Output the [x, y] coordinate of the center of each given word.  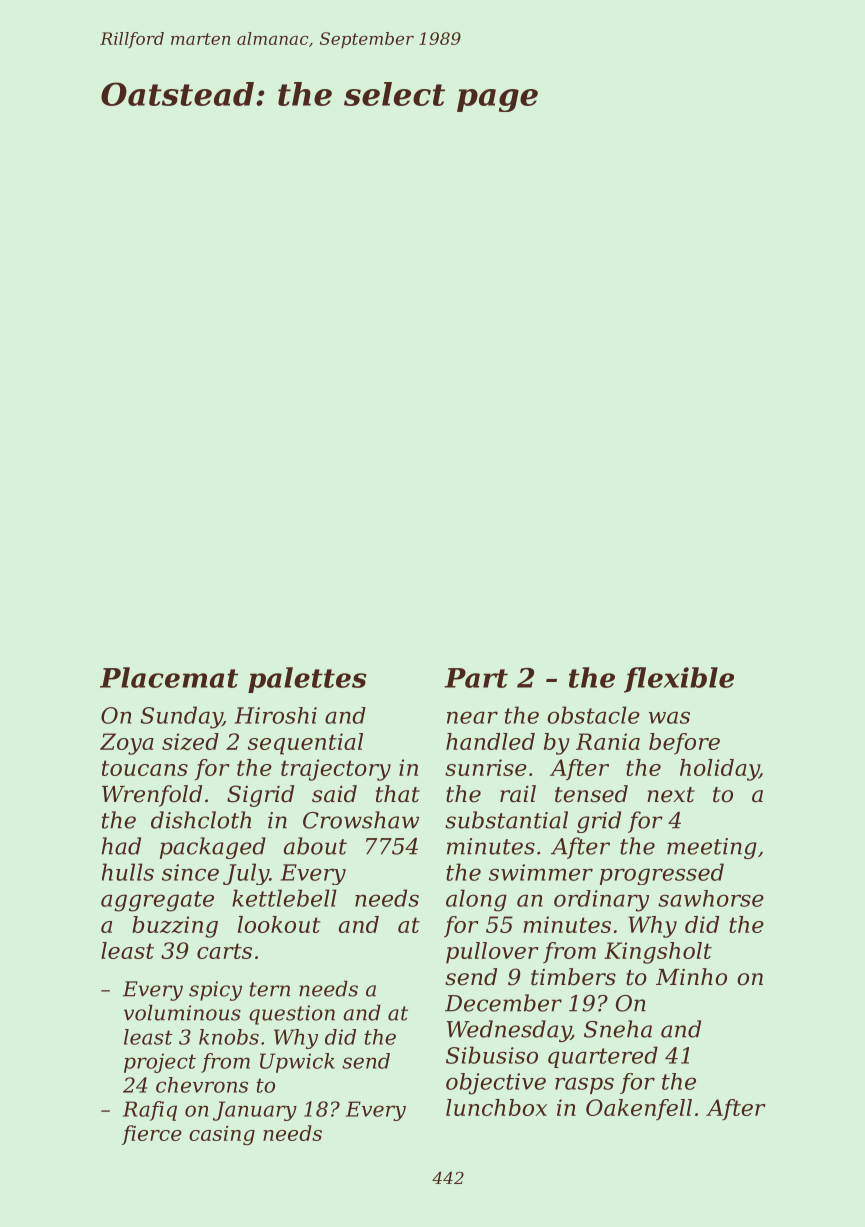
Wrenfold [152, 796]
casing [222, 1135]
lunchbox [496, 1107]
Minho [691, 977]
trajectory [336, 770]
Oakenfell [639, 1110]
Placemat [169, 677]
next [671, 795]
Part [476, 678]
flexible [679, 680]
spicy [215, 991]
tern [270, 989]
